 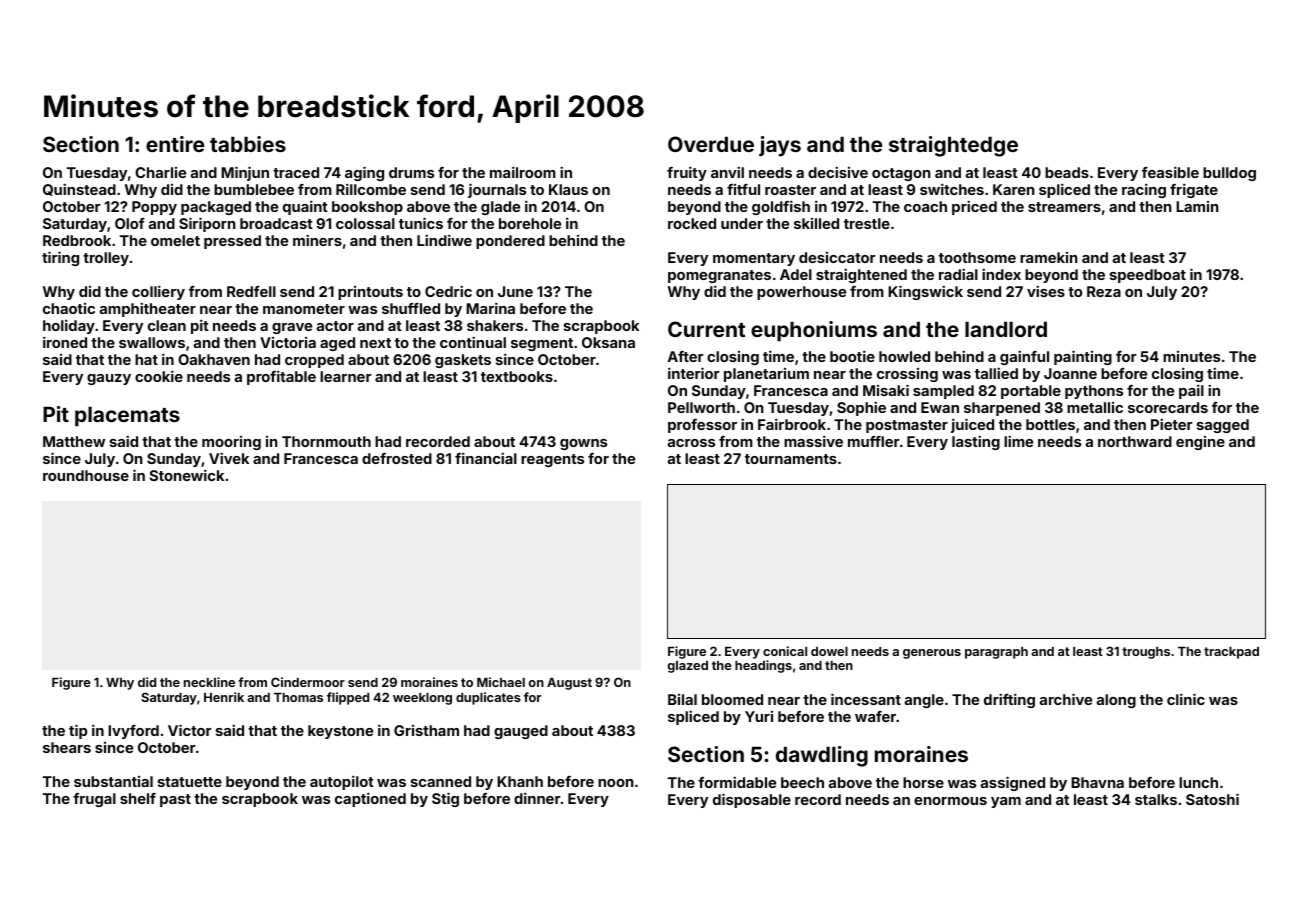 I want to click on Satoshi, so click(x=1212, y=799).
